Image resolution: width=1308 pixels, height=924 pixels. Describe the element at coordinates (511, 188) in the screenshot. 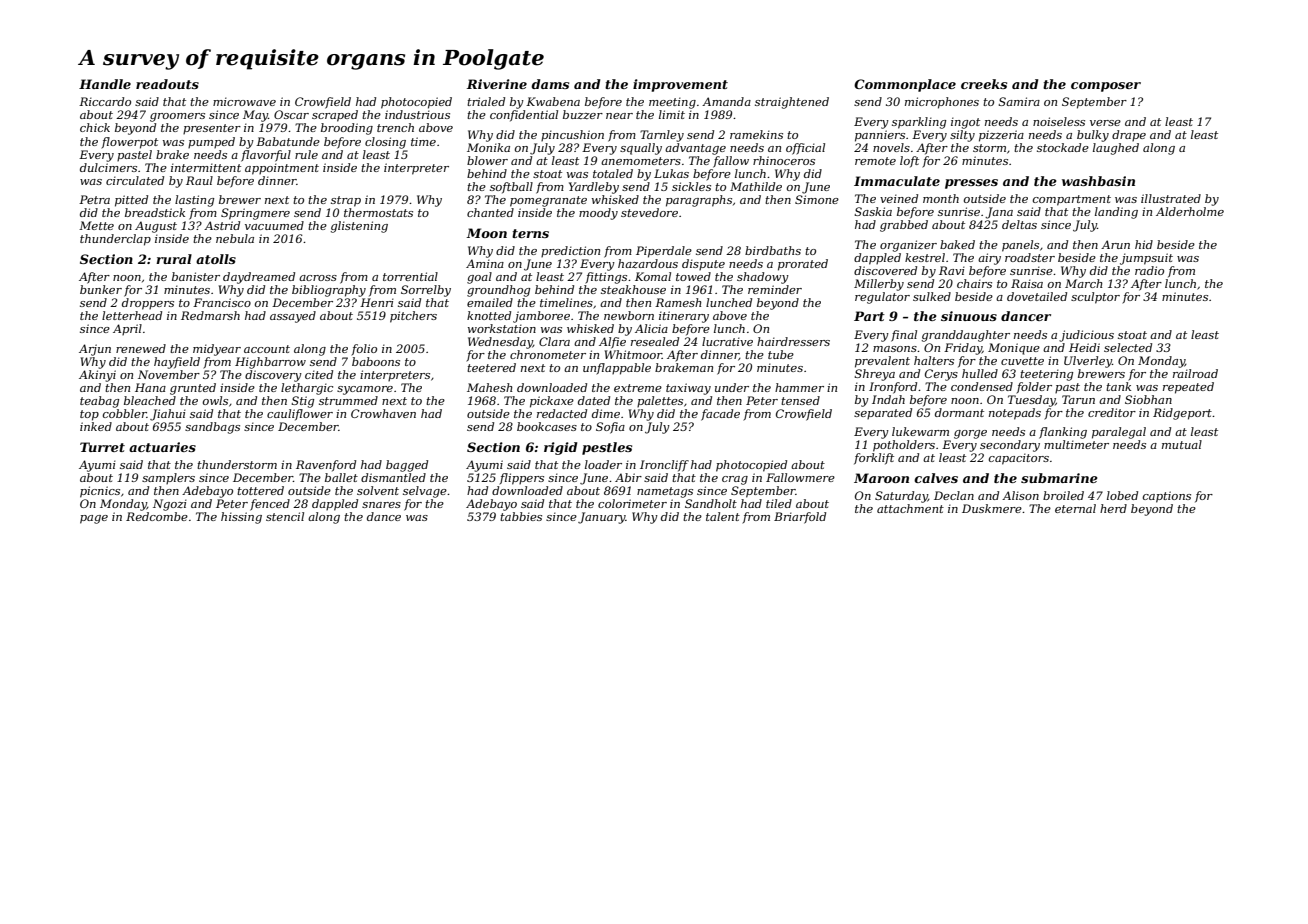

I see `softball` at that location.
